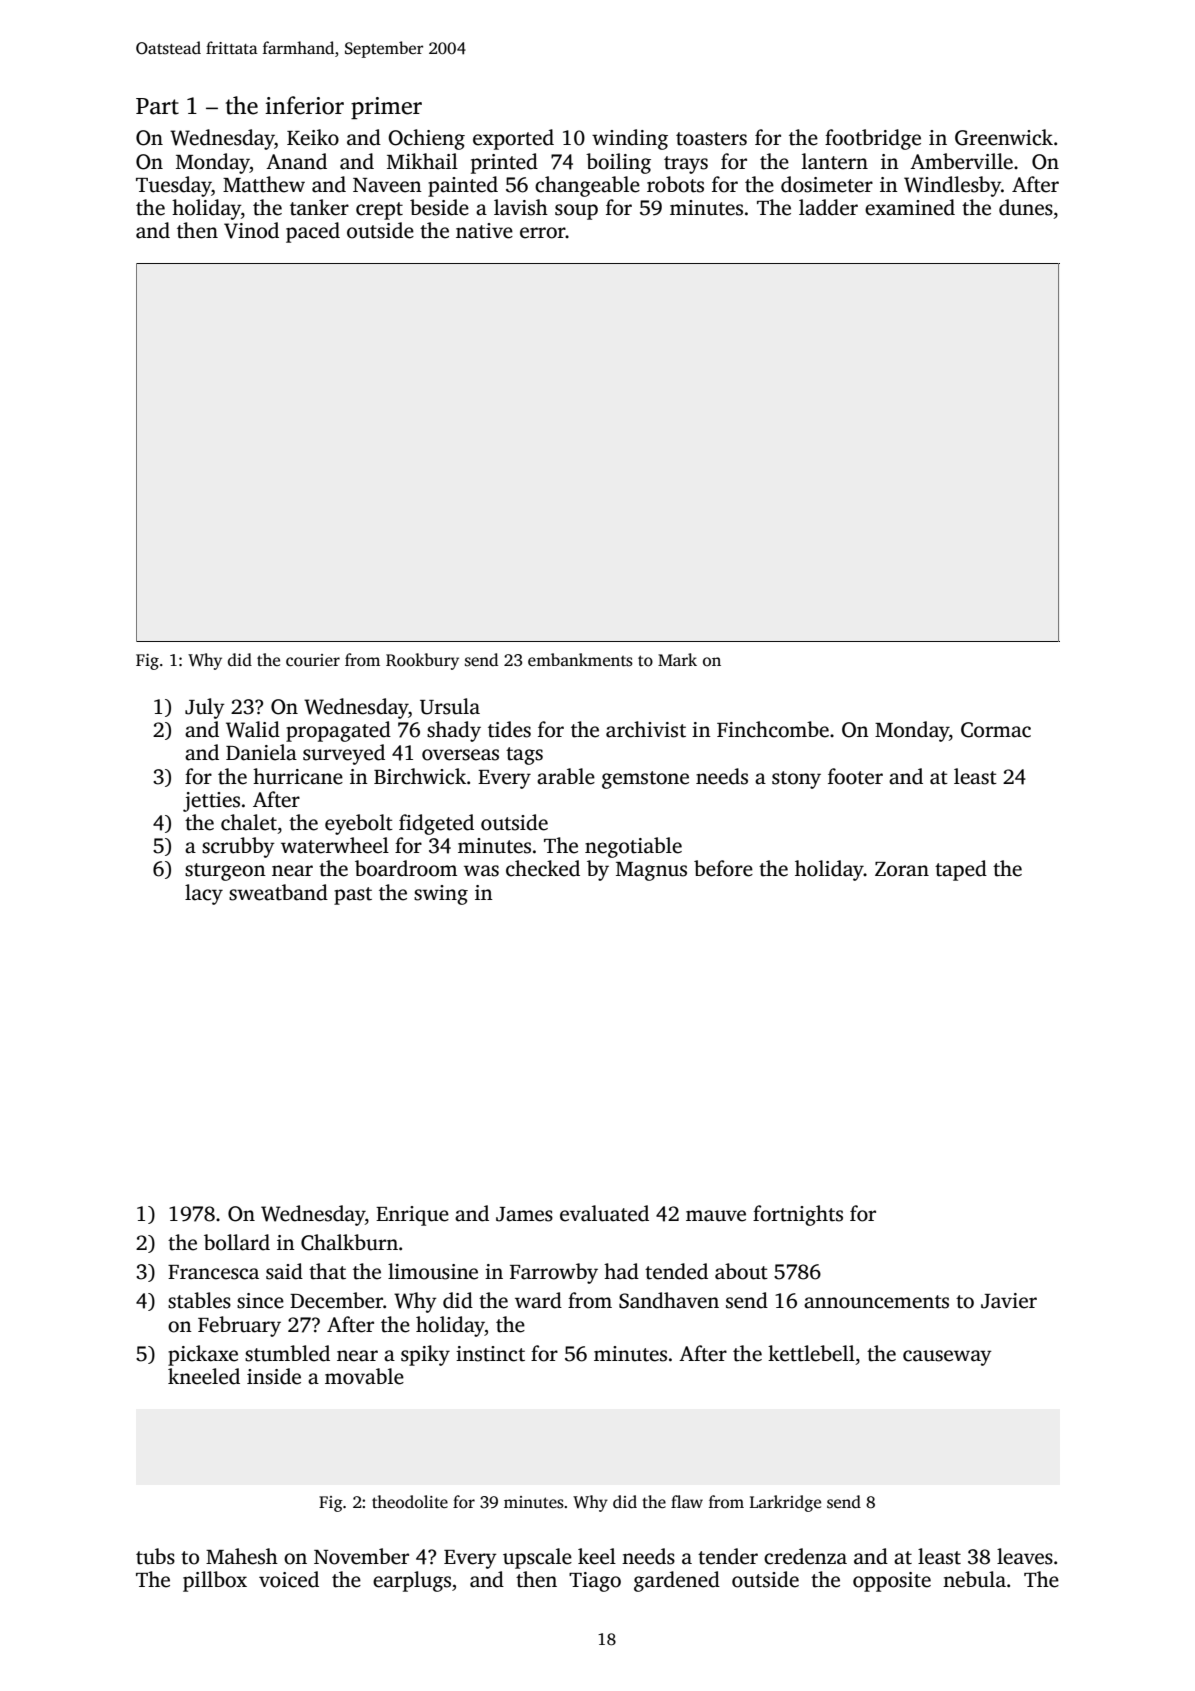  I want to click on evaluated, so click(604, 1213).
